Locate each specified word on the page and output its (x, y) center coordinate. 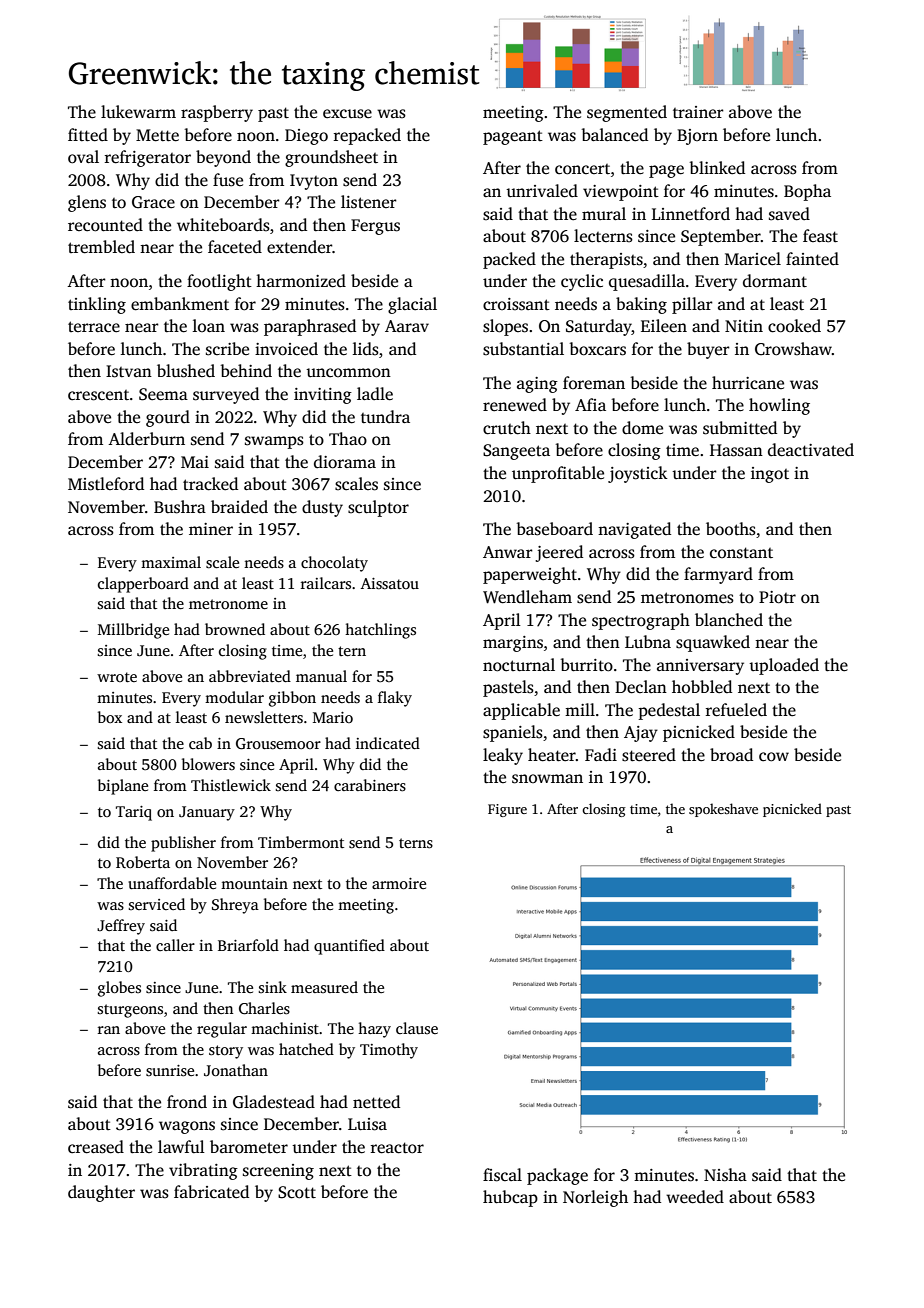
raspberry (217, 113)
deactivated (811, 450)
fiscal (502, 1175)
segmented (627, 113)
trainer (698, 112)
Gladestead (274, 1102)
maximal (171, 562)
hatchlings (380, 631)
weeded (695, 1197)
